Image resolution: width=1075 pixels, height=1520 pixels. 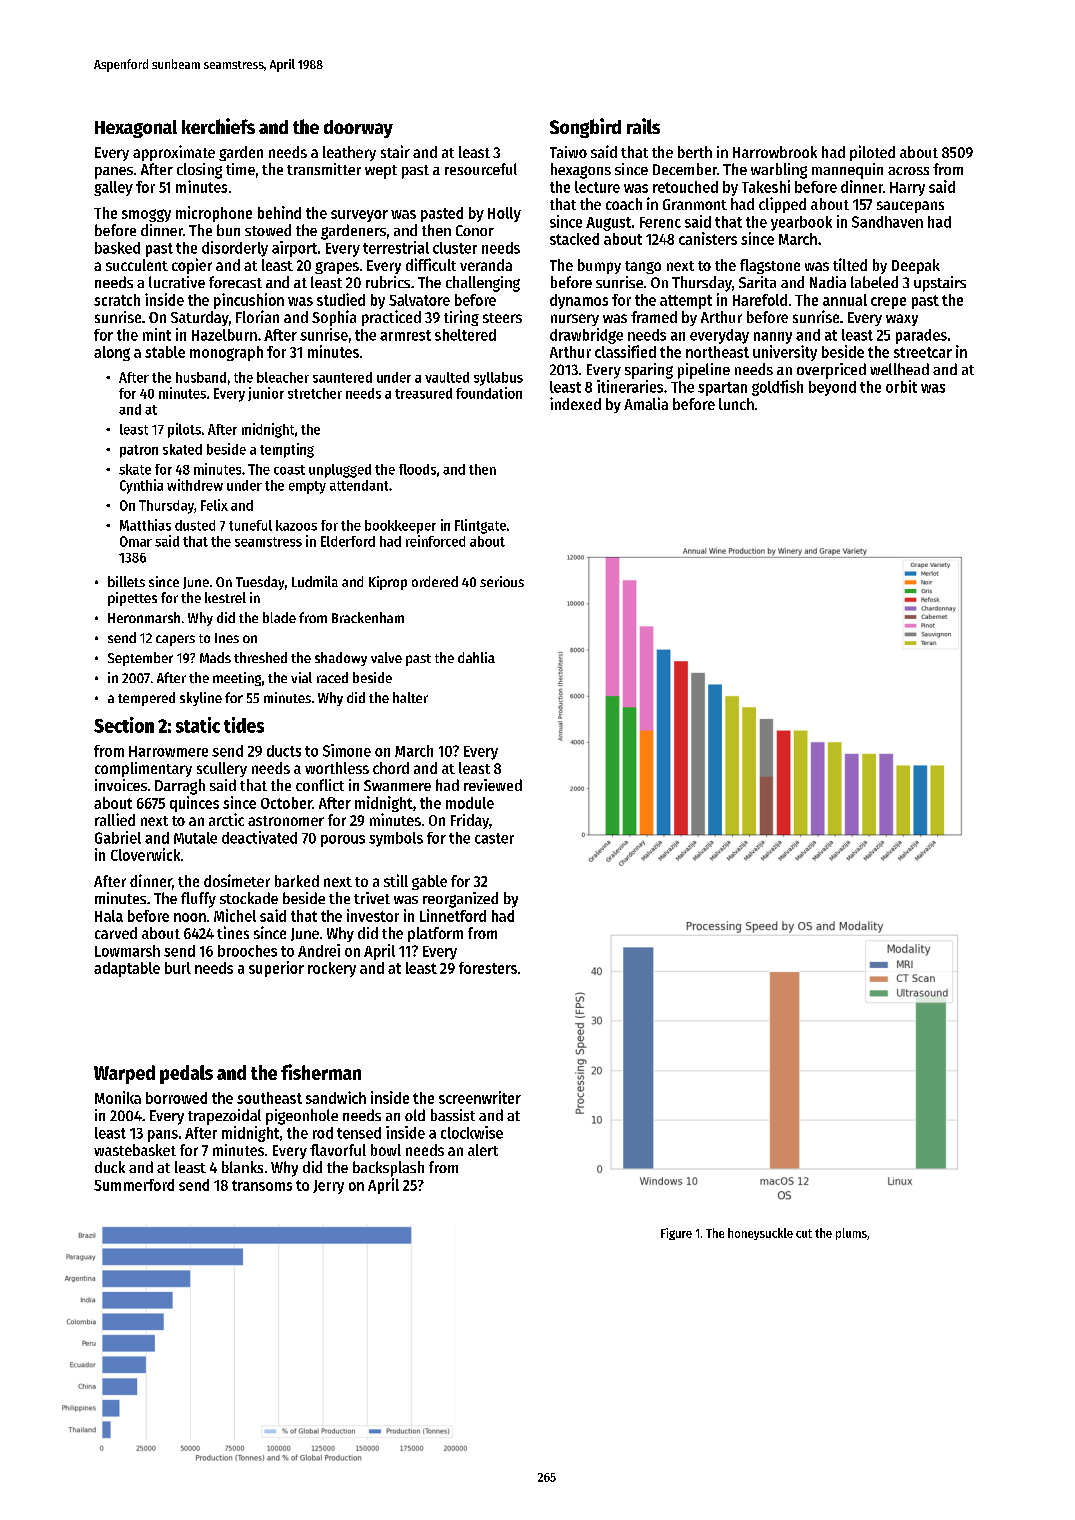 I want to click on piloted, so click(x=872, y=153).
